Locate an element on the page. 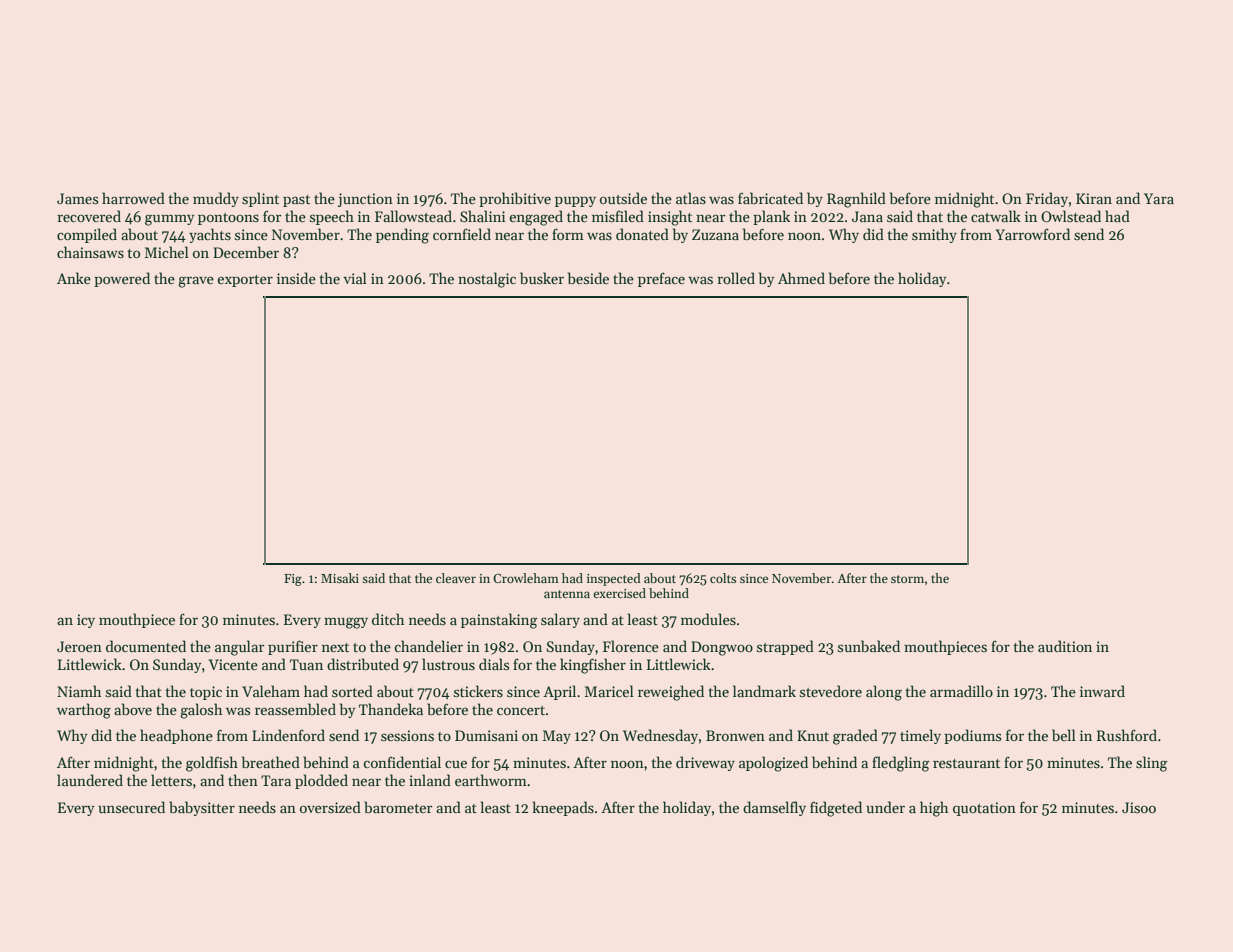  harrowed is located at coordinates (133, 198).
